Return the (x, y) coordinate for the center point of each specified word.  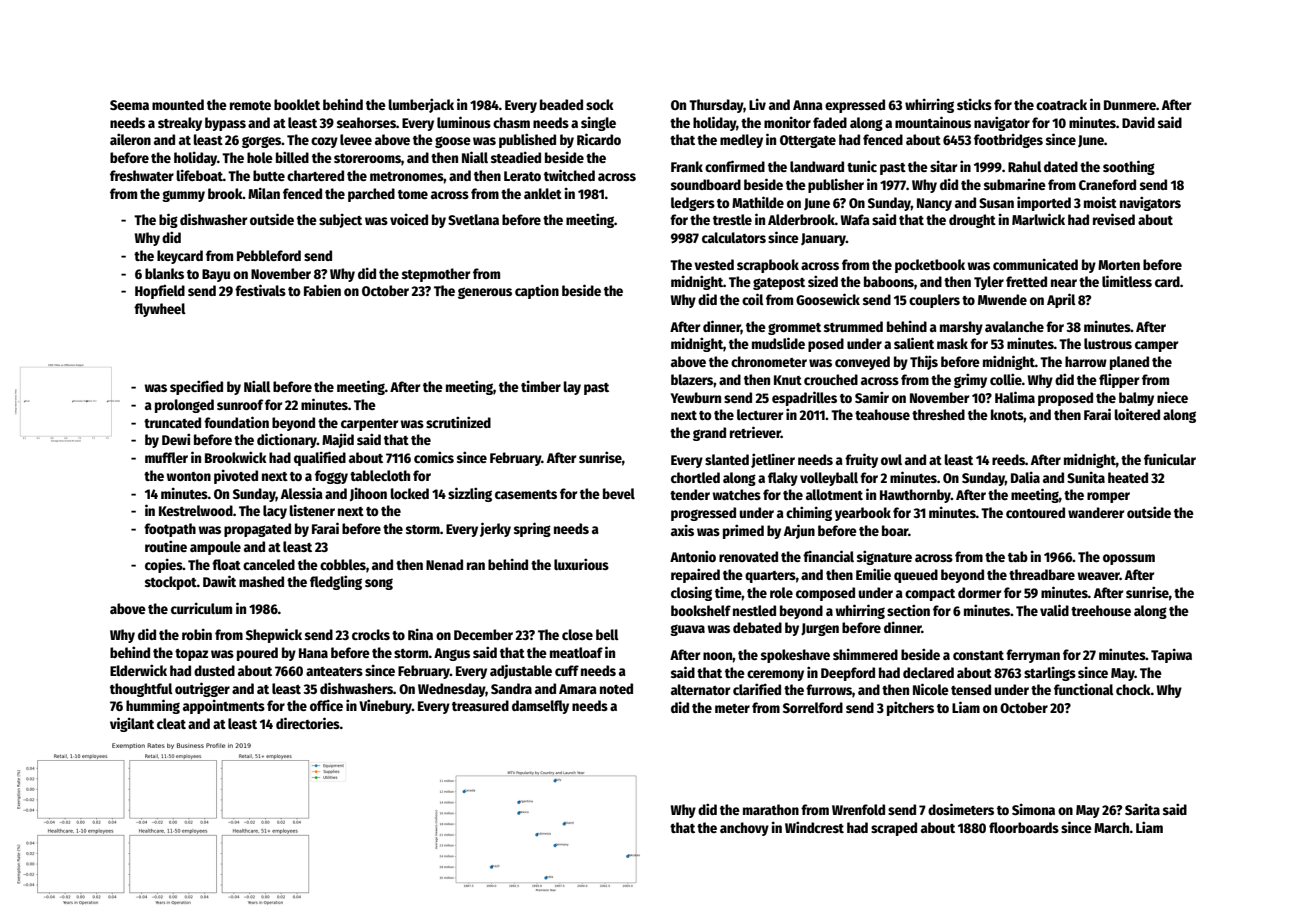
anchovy (744, 829)
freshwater (142, 175)
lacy (275, 512)
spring (532, 529)
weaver (1099, 576)
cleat (171, 723)
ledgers (693, 204)
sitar (943, 166)
